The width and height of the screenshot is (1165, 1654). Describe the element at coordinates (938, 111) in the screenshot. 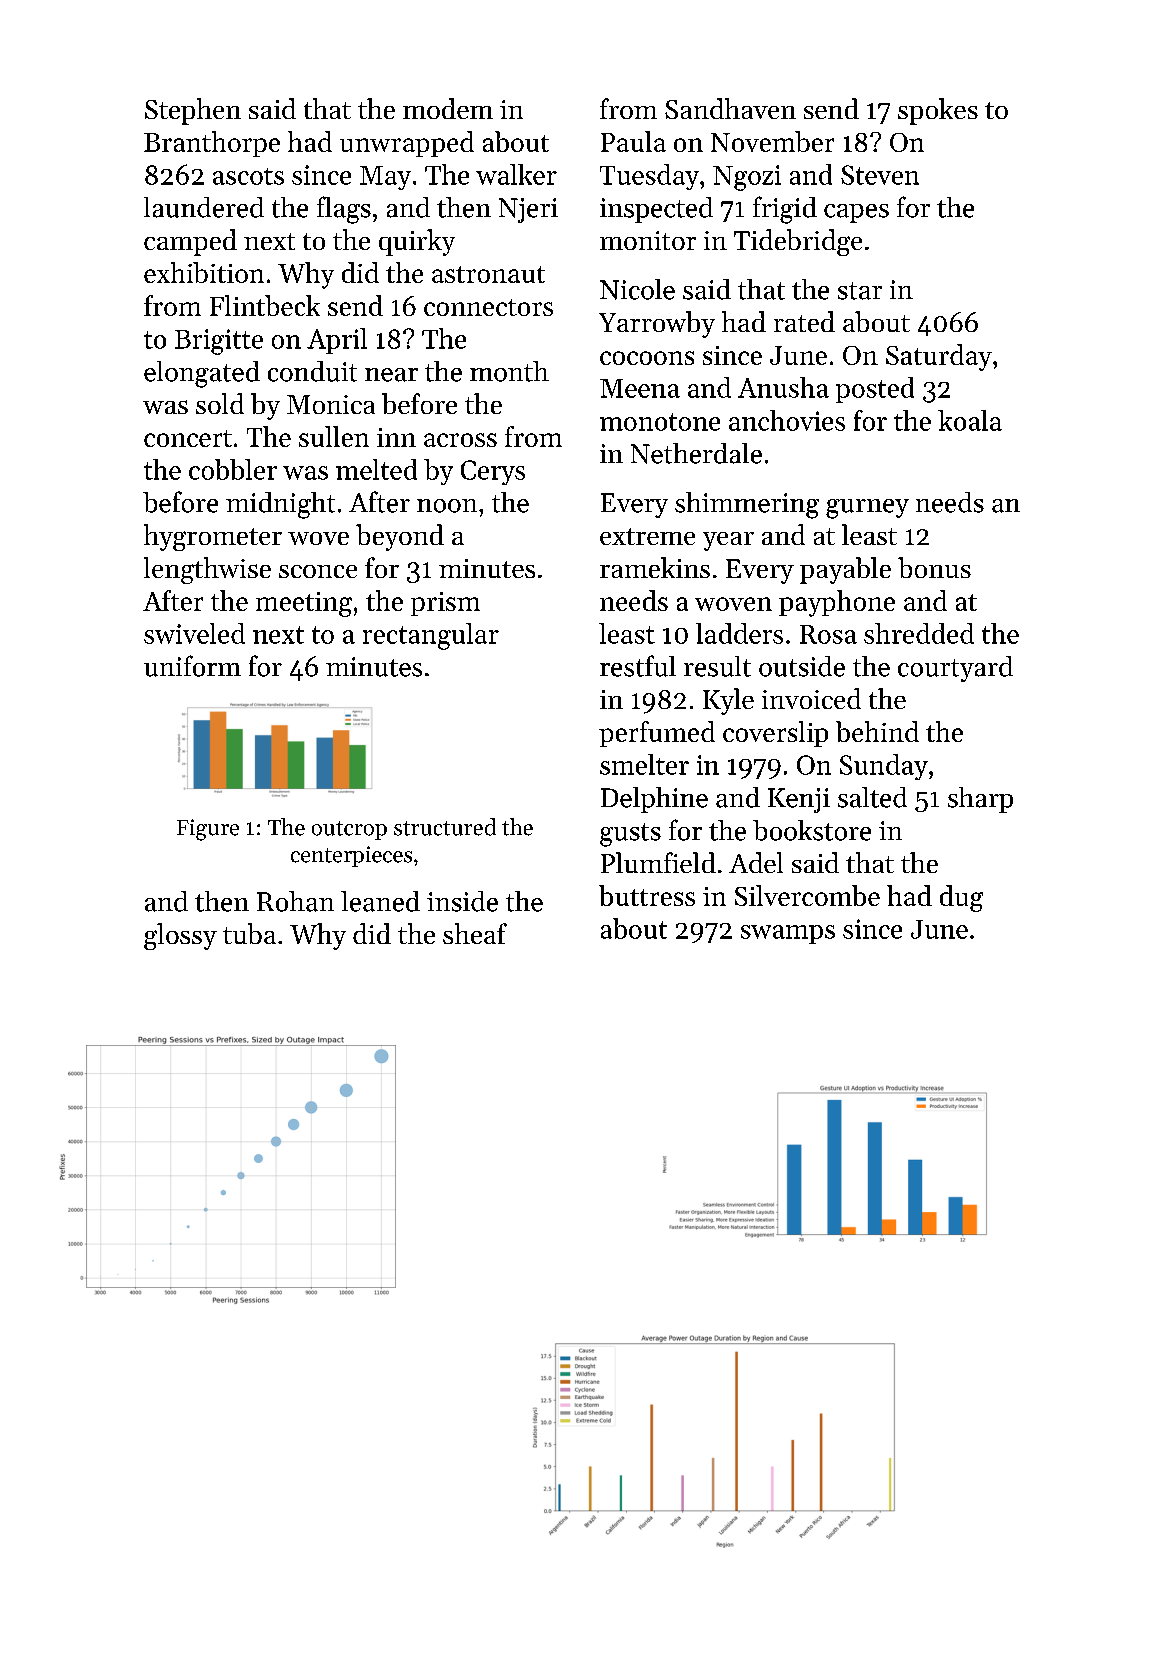

I see `spokes` at that location.
